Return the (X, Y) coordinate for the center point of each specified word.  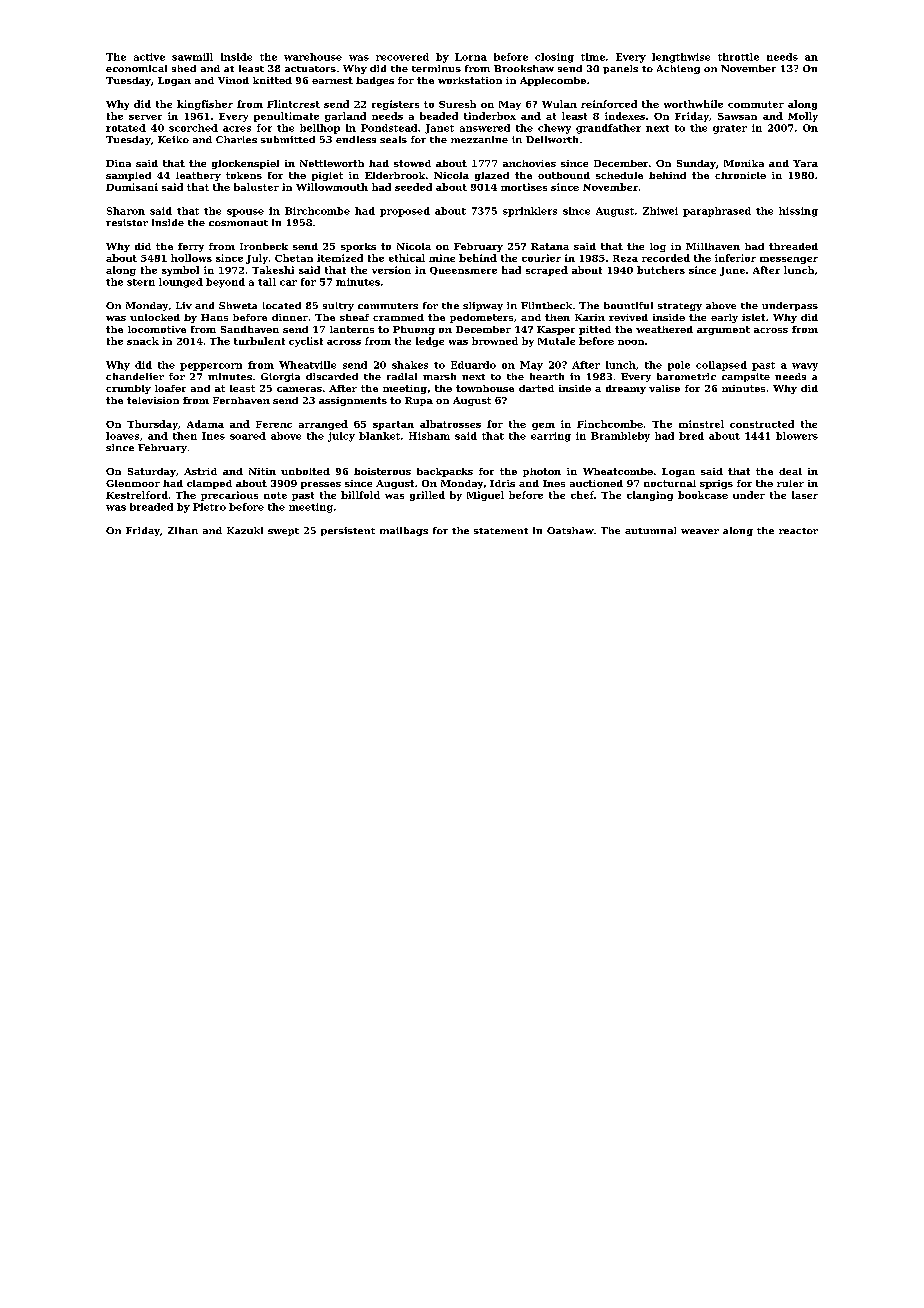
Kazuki (245, 530)
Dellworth (552, 139)
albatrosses (450, 424)
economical (136, 68)
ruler (790, 483)
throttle (738, 57)
